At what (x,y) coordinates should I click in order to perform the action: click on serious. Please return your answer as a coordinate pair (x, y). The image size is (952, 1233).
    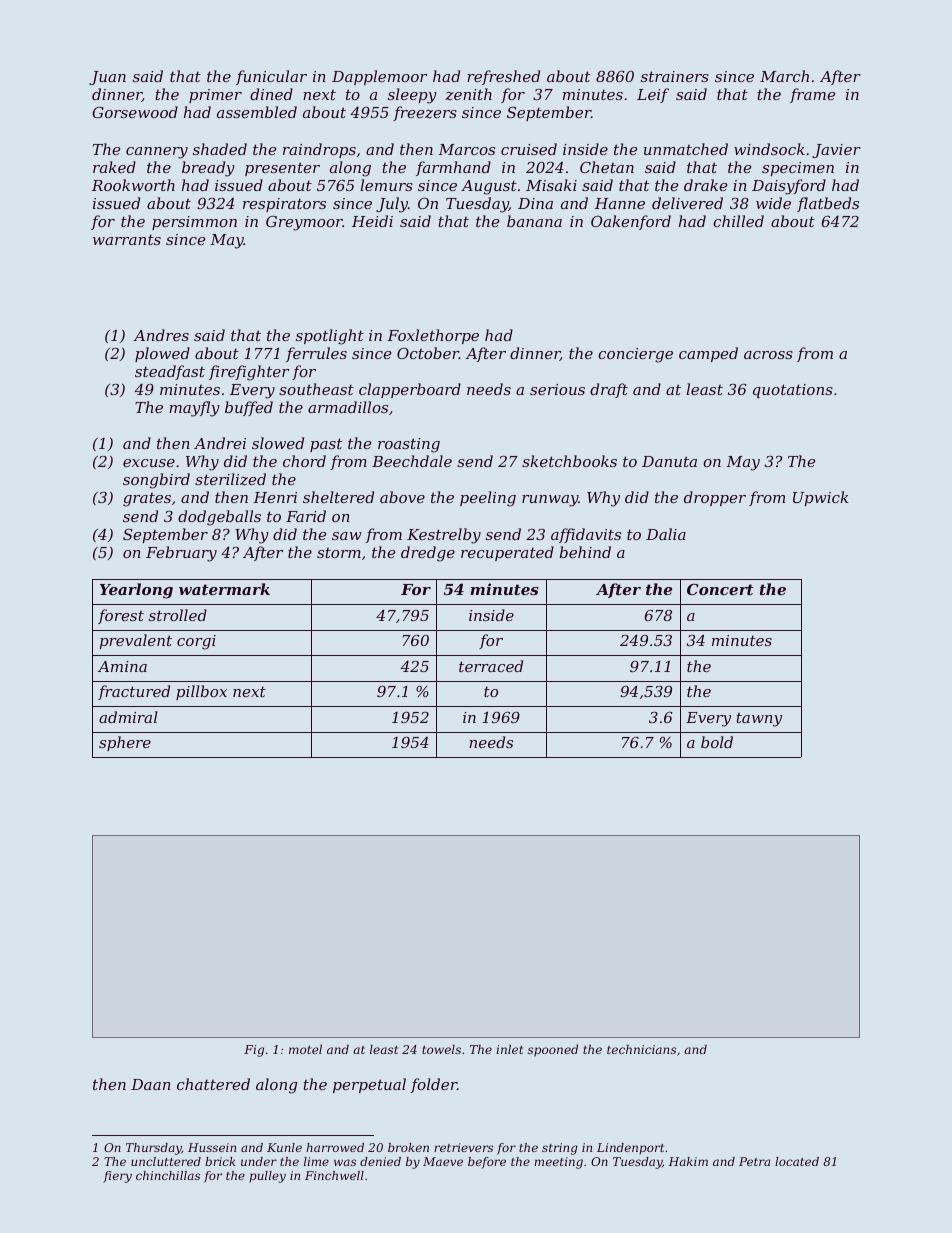
    Looking at the image, I should click on (557, 389).
